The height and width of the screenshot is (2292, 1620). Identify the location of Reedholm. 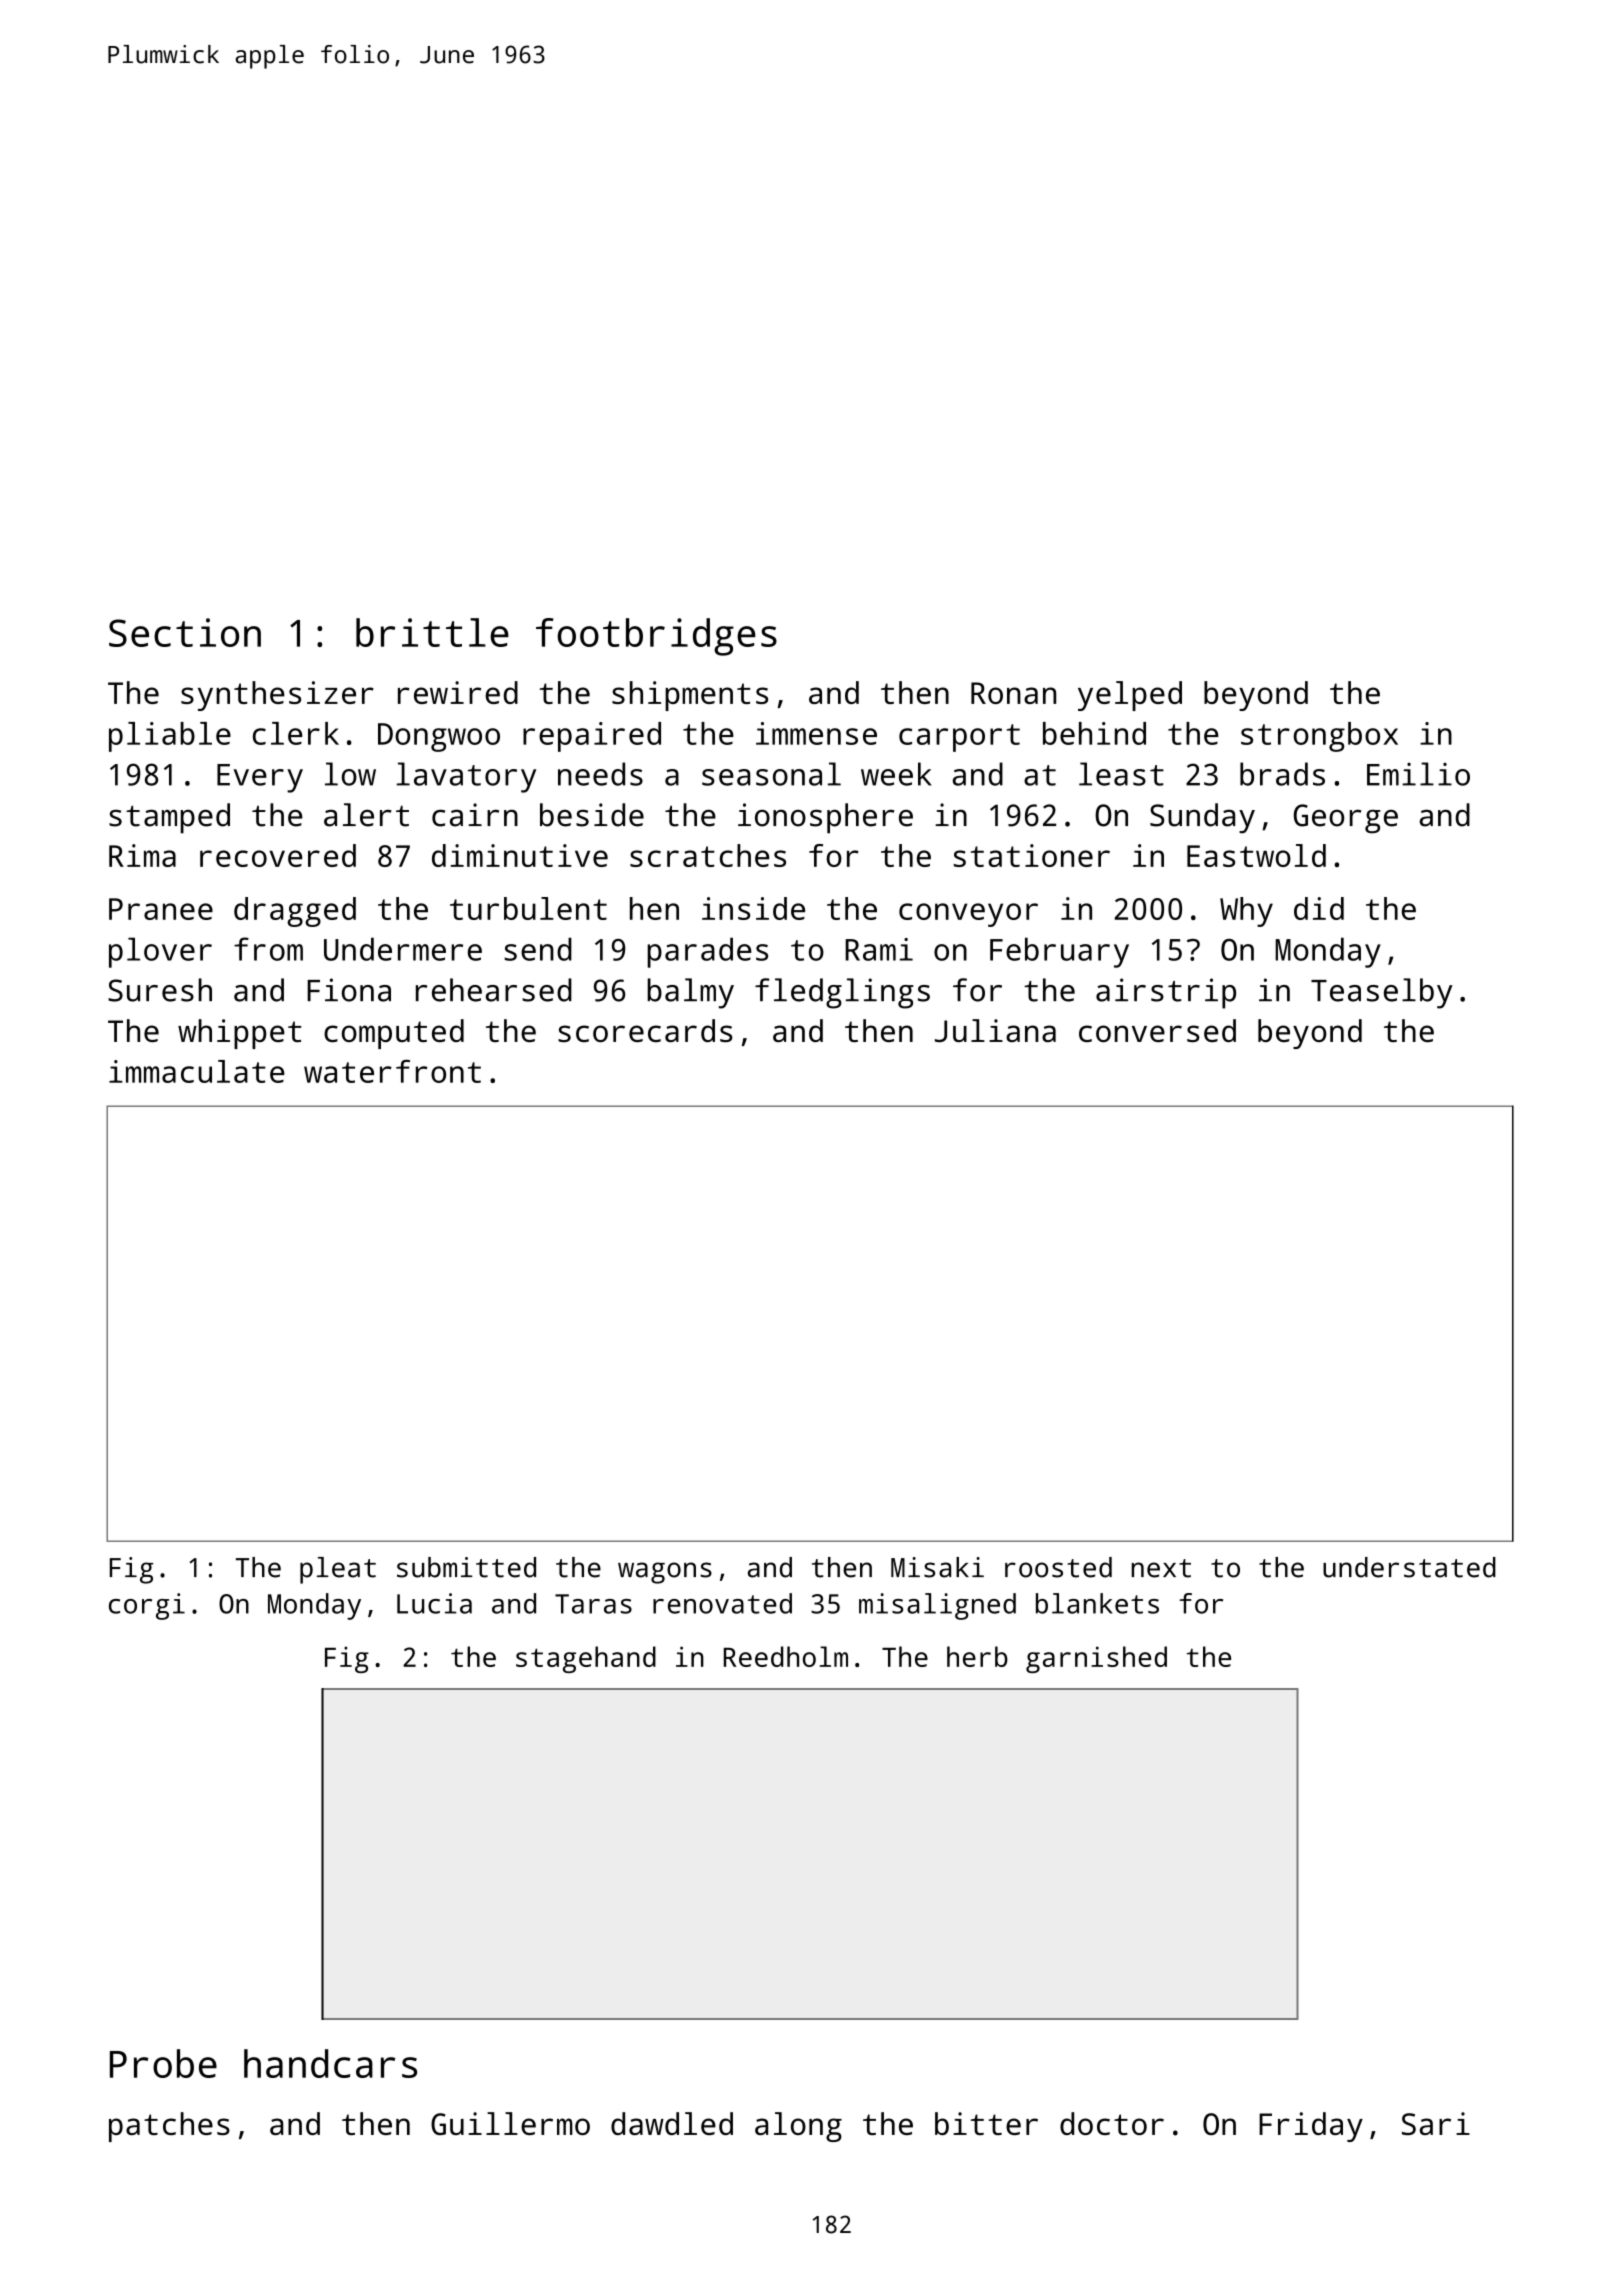
(786, 1656).
